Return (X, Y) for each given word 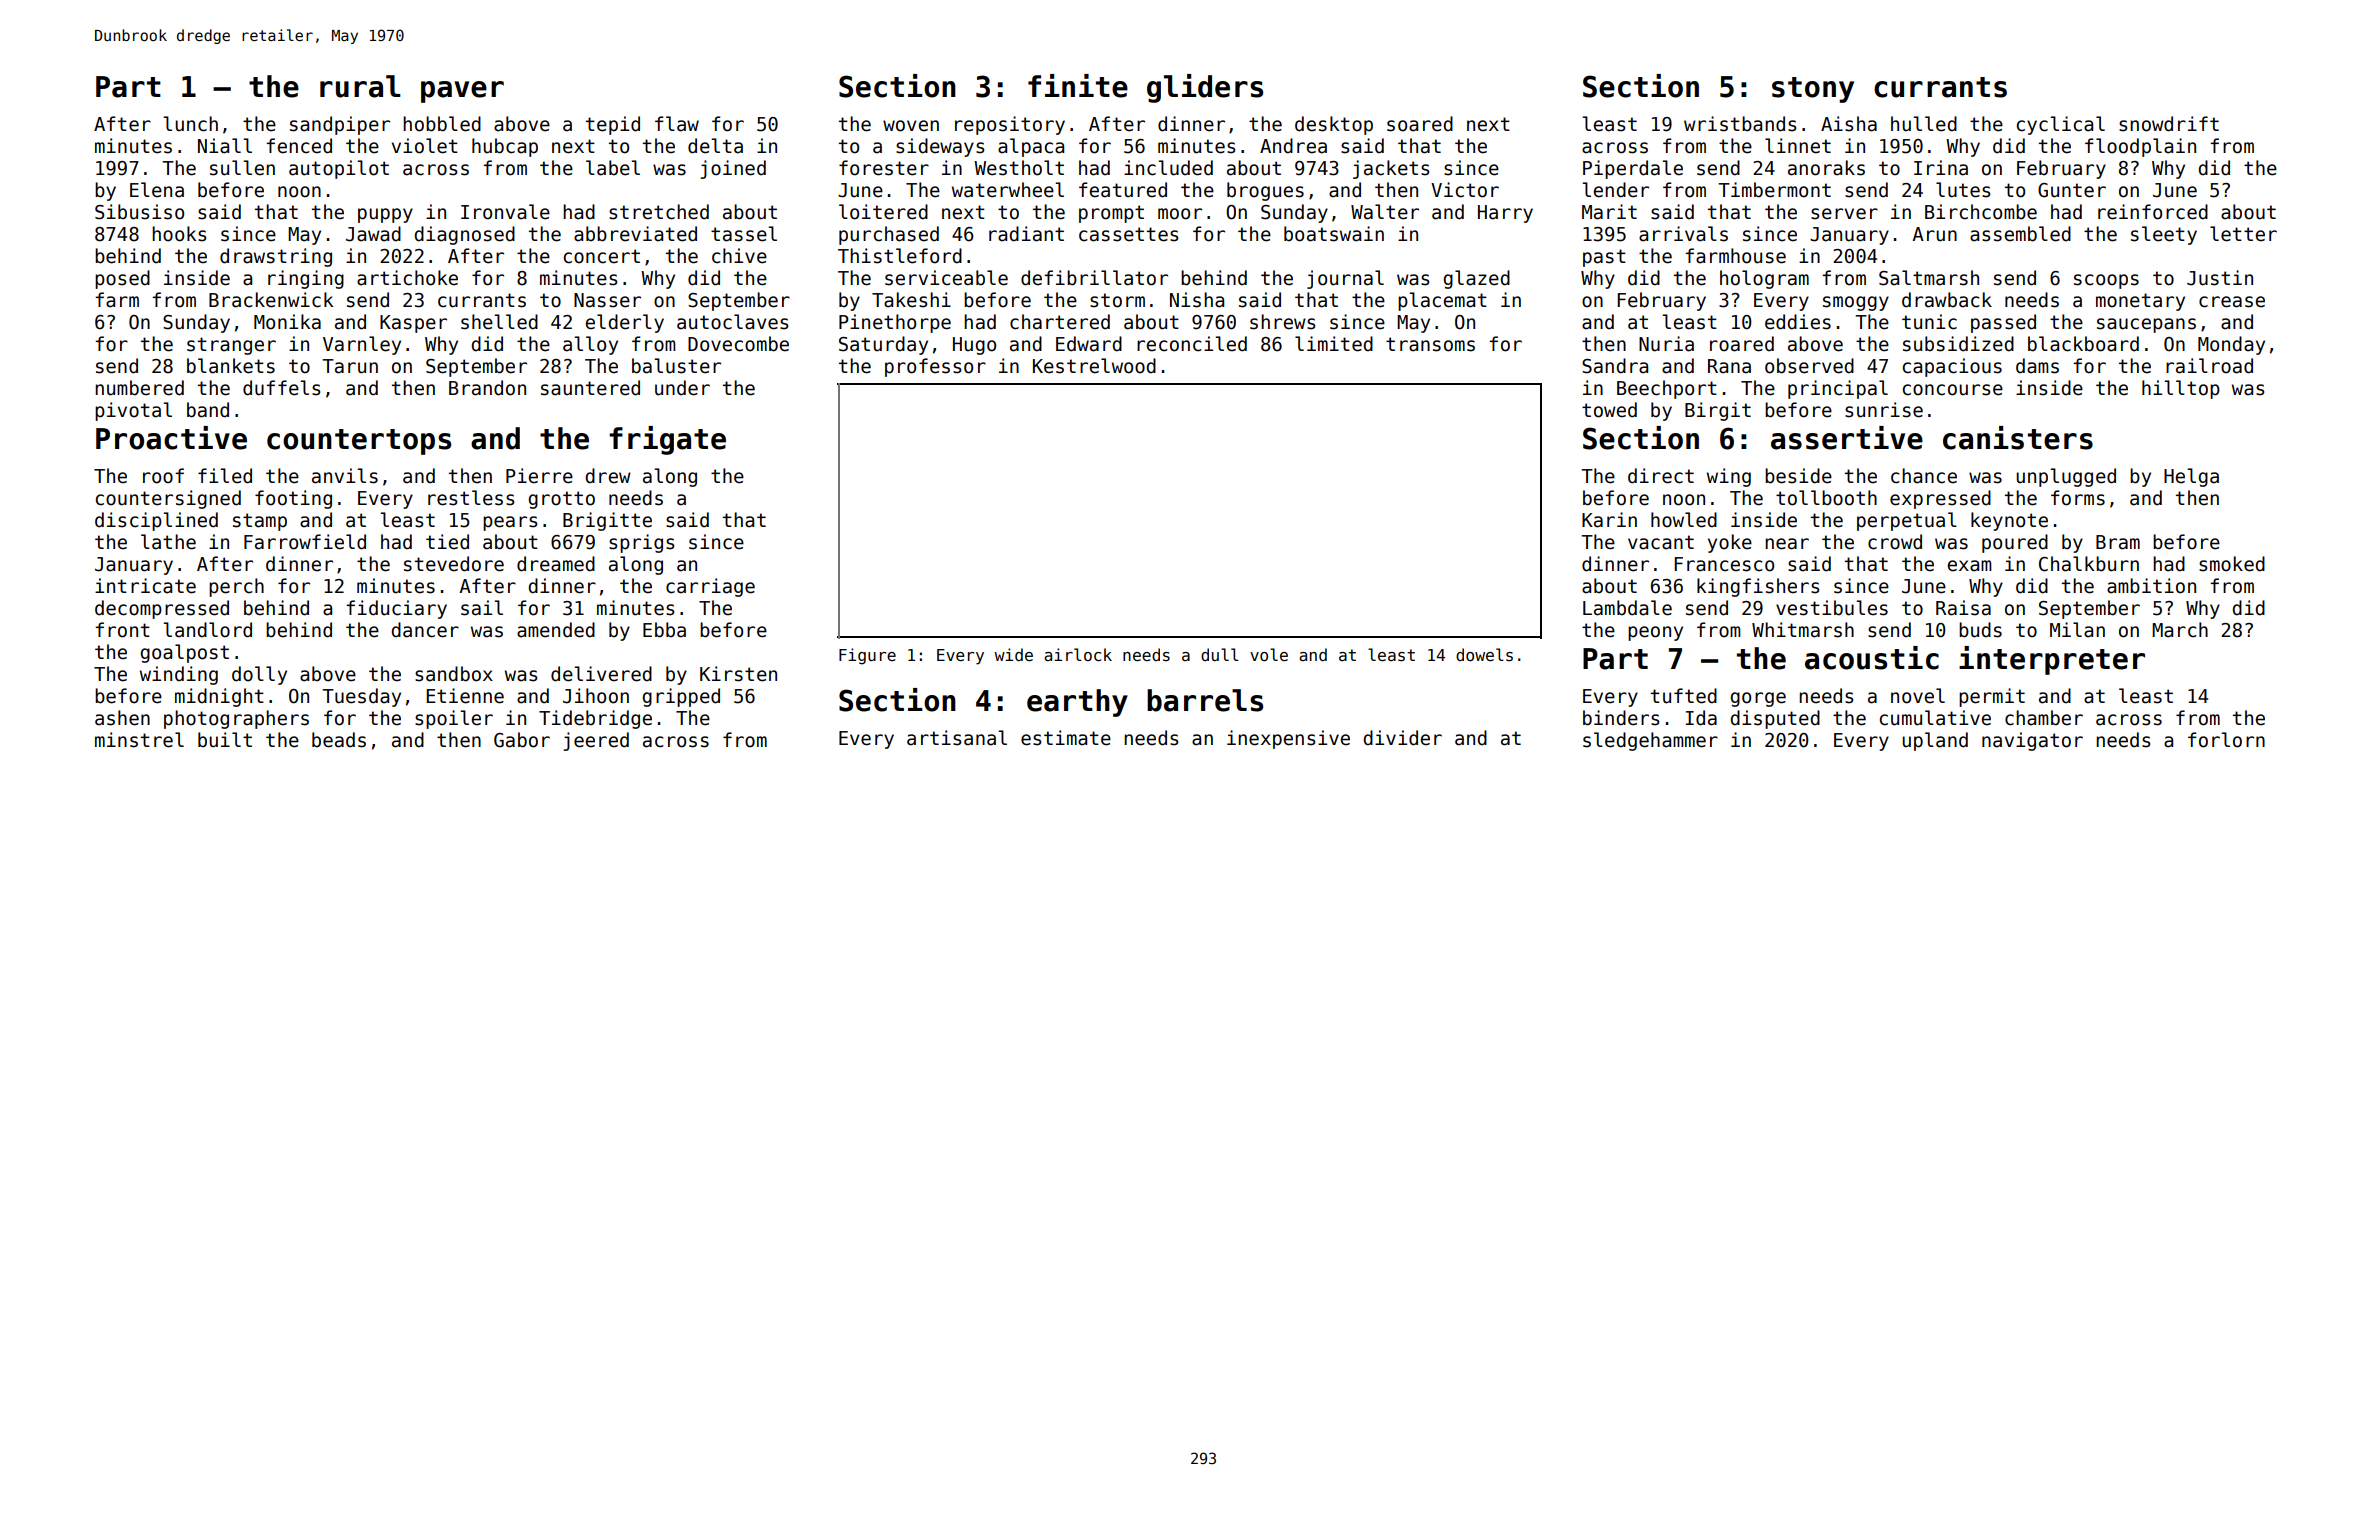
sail (482, 608)
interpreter (2052, 660)
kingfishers (1758, 587)
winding (179, 675)
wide (1013, 654)
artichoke (407, 278)
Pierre (539, 476)
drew (608, 476)
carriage (710, 587)
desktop (1334, 125)
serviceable (946, 278)
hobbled (442, 124)
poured (2015, 543)
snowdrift (2169, 124)
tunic (1929, 322)
